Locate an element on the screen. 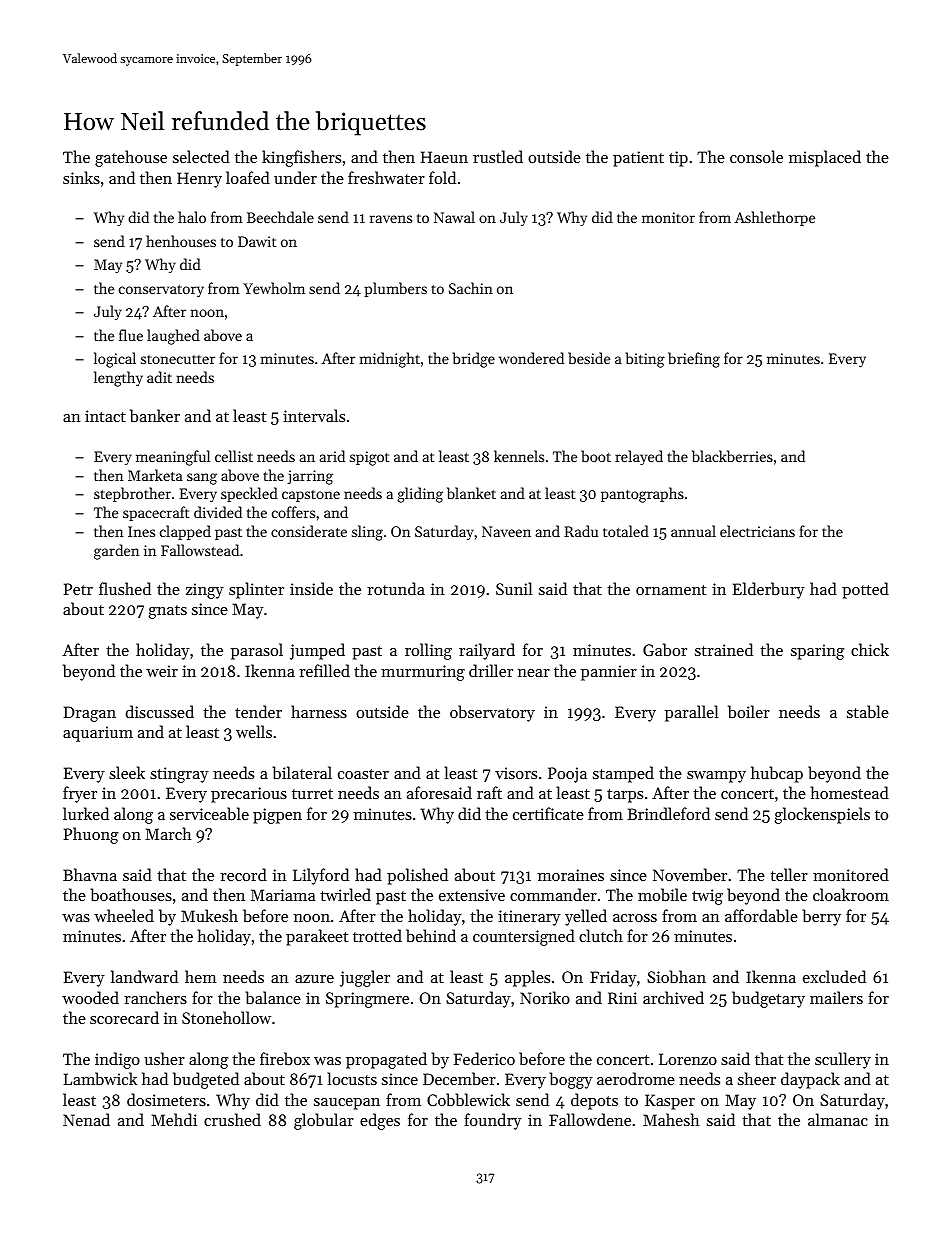  stepbrother is located at coordinates (132, 494).
